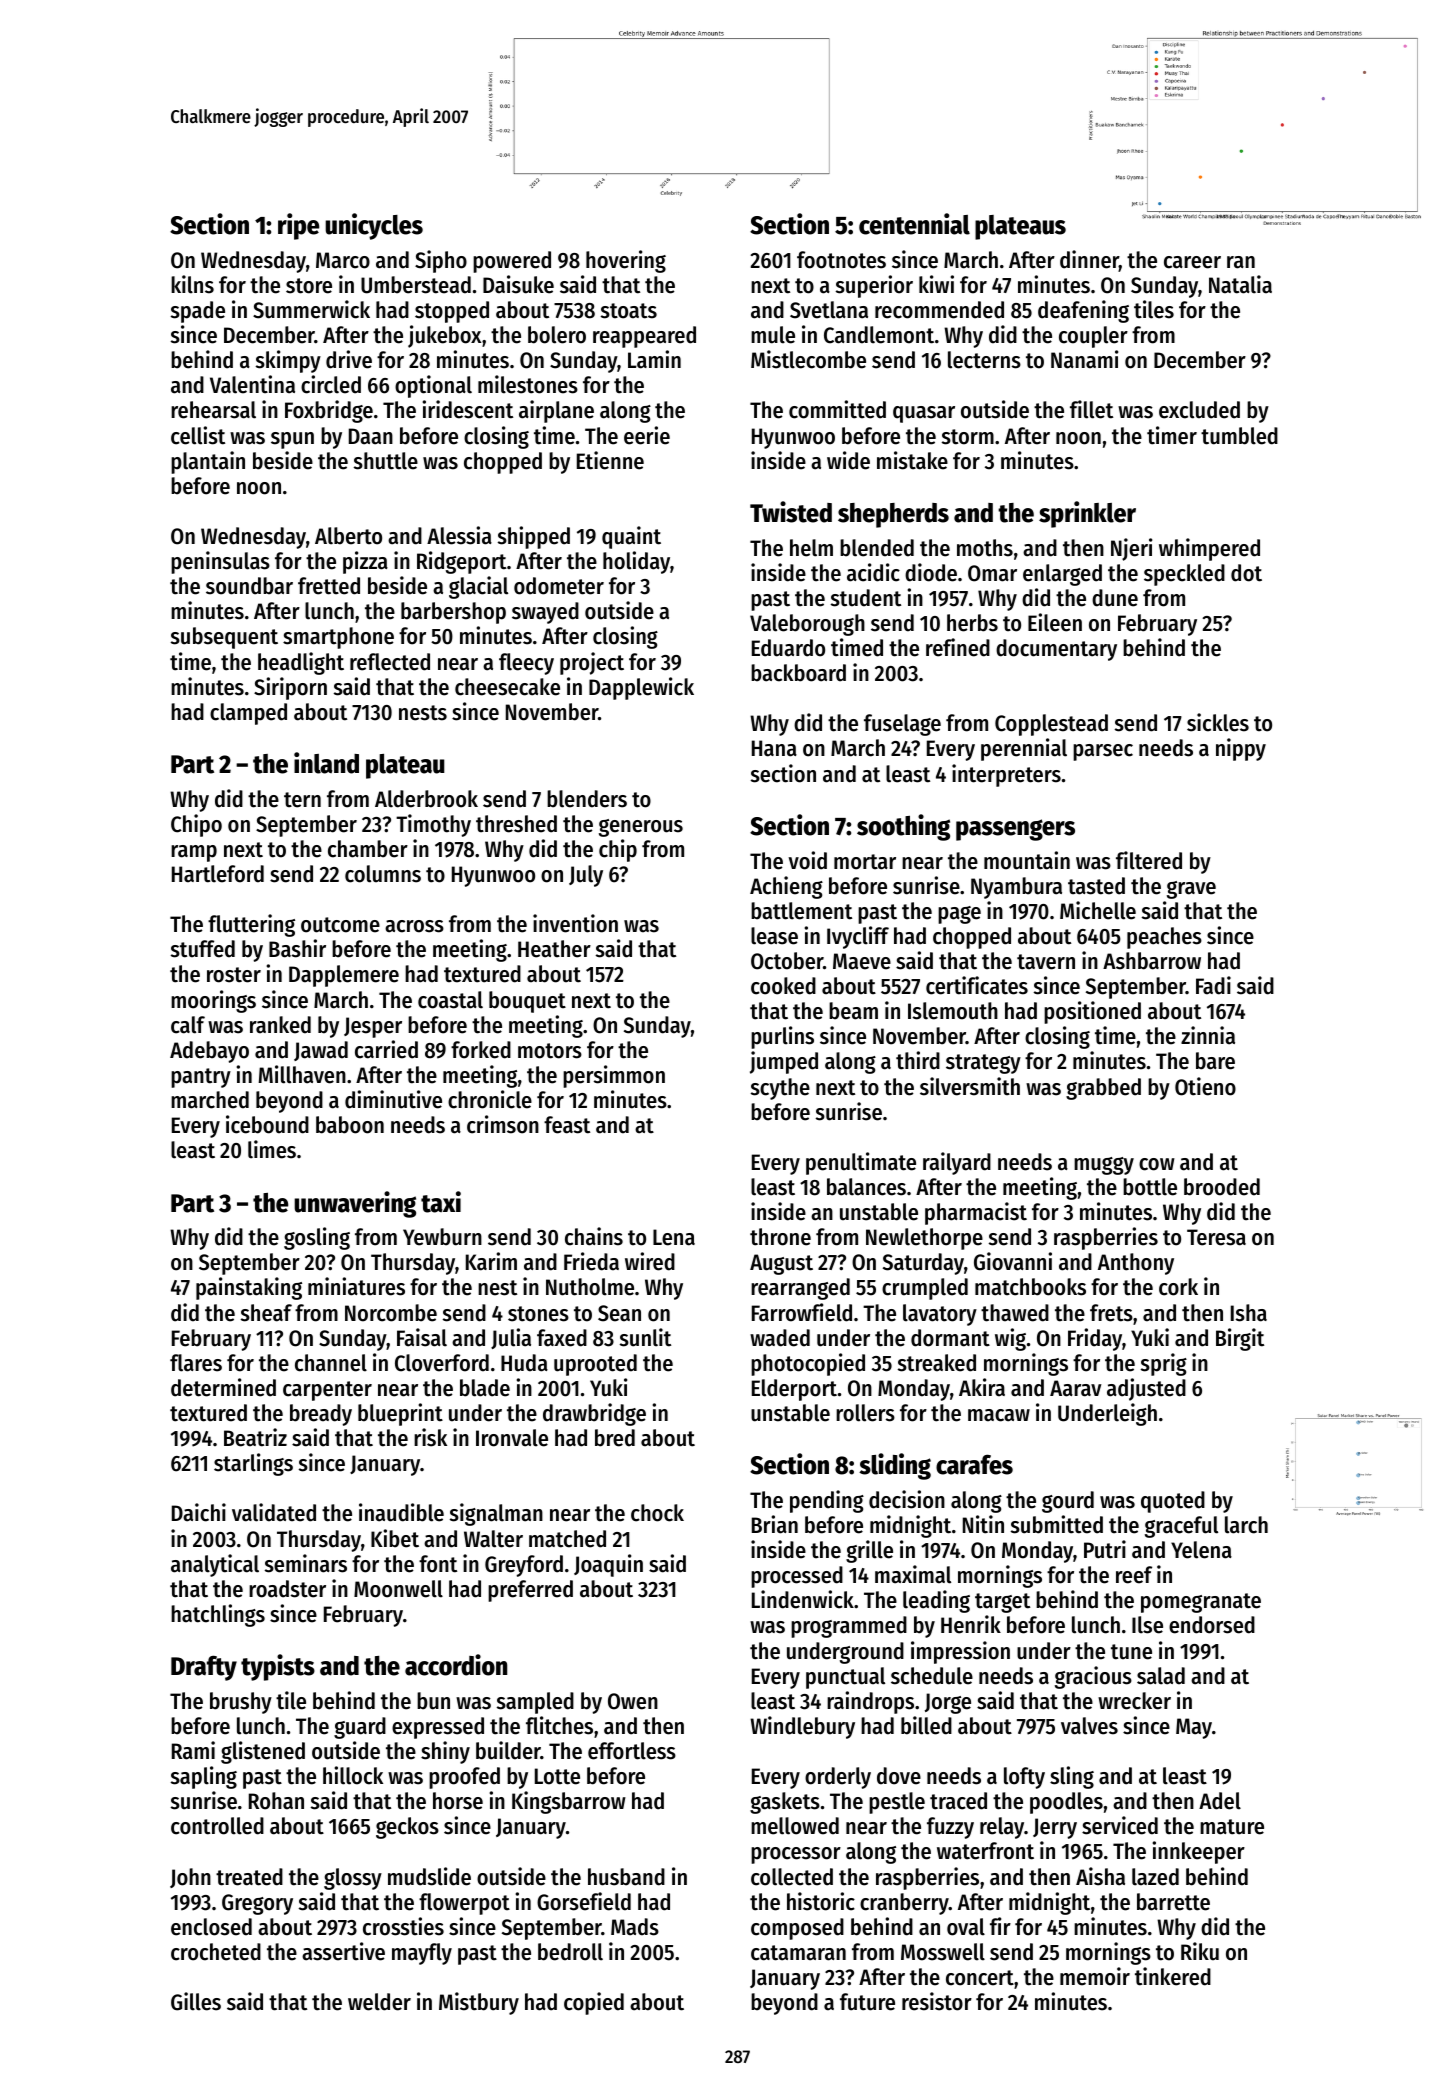 The height and width of the screenshot is (2100, 1450). What do you see at coordinates (251, 925) in the screenshot?
I see `fluttering` at bounding box center [251, 925].
